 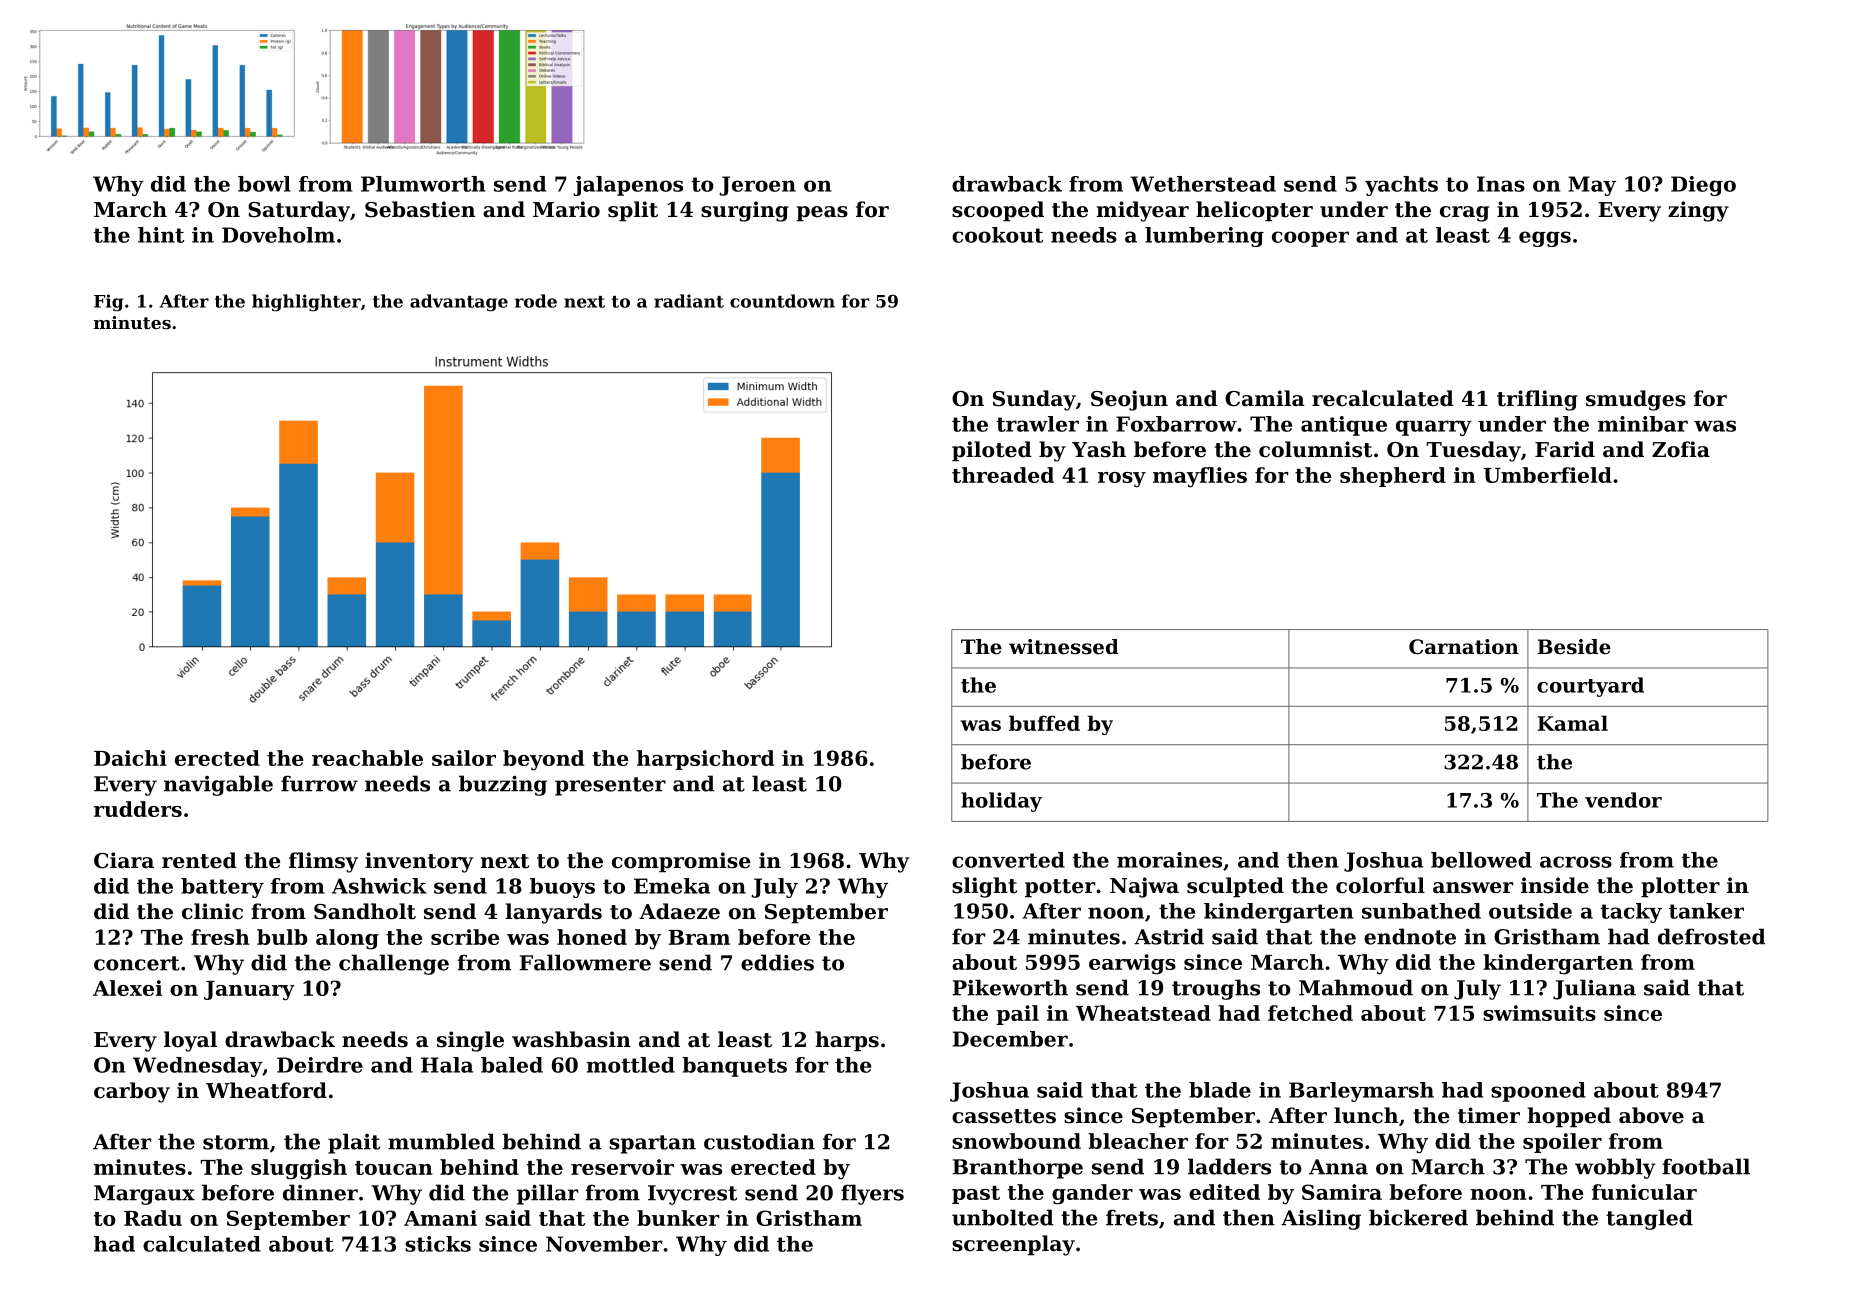 What do you see at coordinates (1545, 239) in the screenshot?
I see `eggs` at bounding box center [1545, 239].
